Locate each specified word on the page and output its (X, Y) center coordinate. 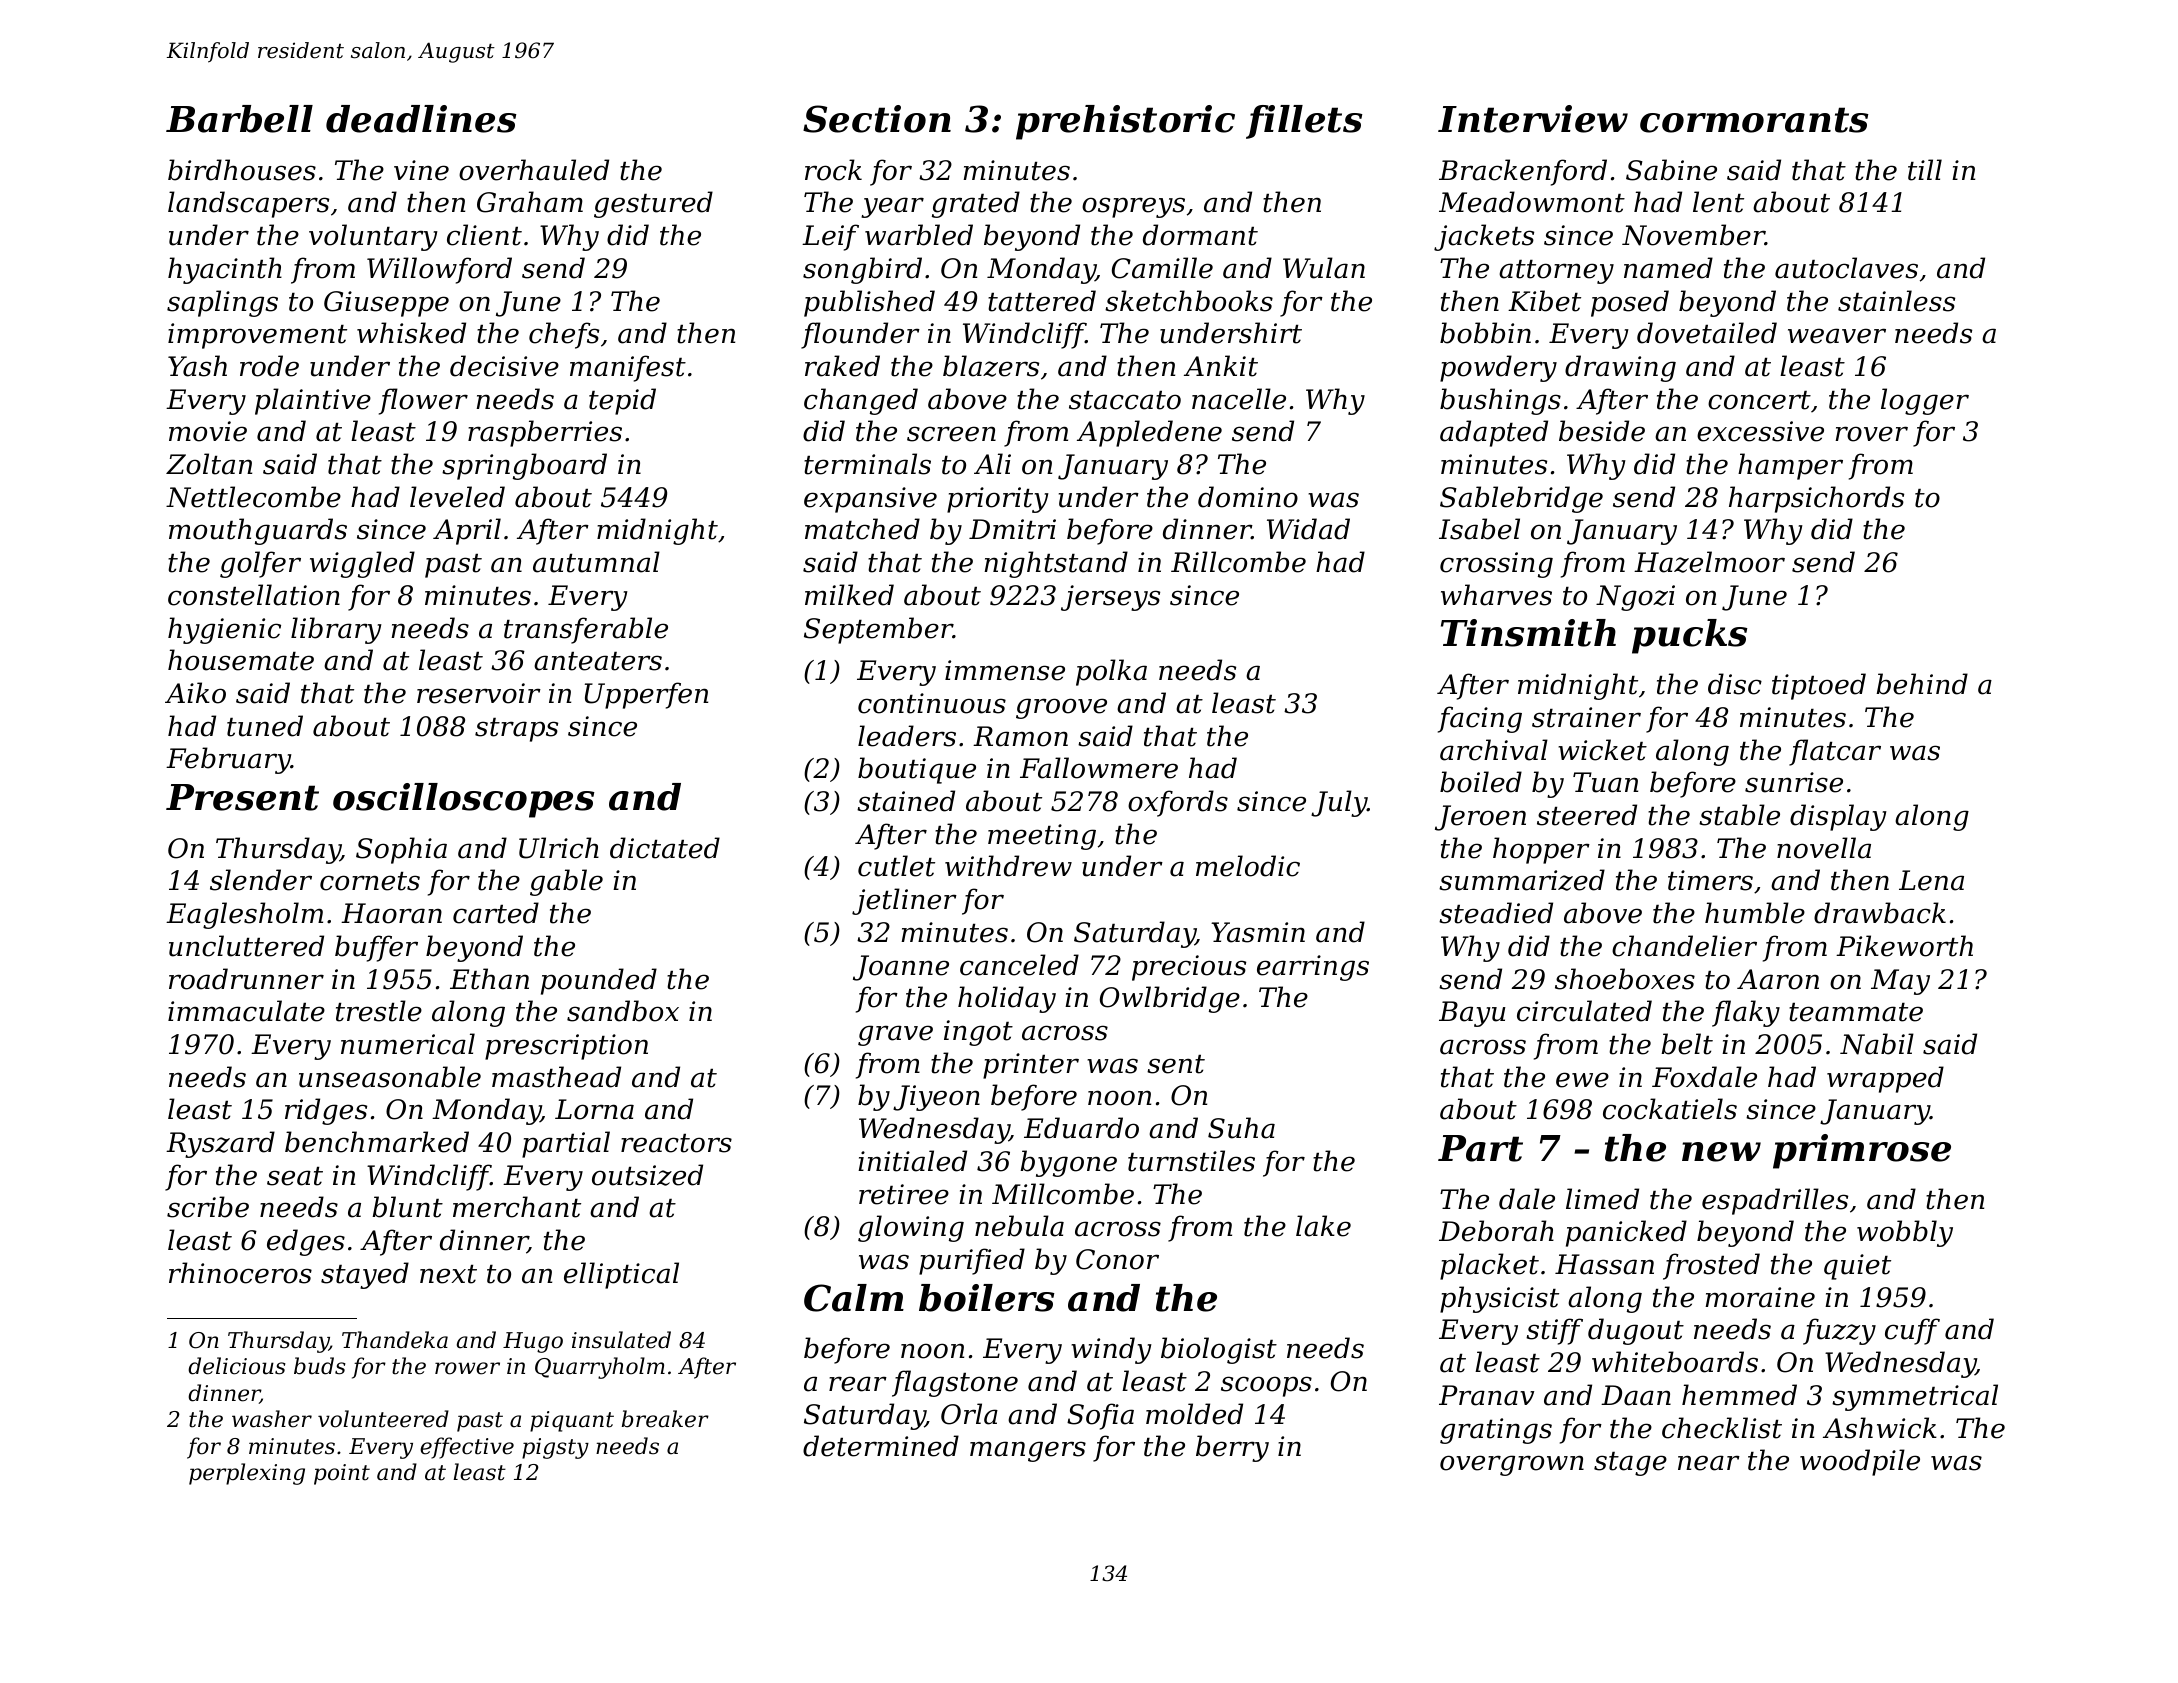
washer (272, 1419)
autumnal (596, 562)
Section (877, 119)
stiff (1554, 1331)
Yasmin (1258, 932)
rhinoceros (240, 1273)
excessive (1760, 431)
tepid (622, 401)
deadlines (421, 119)
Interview (1533, 119)
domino (1248, 497)
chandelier (1684, 946)
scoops (1266, 1386)
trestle (379, 1011)
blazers (991, 366)
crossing (1496, 565)
